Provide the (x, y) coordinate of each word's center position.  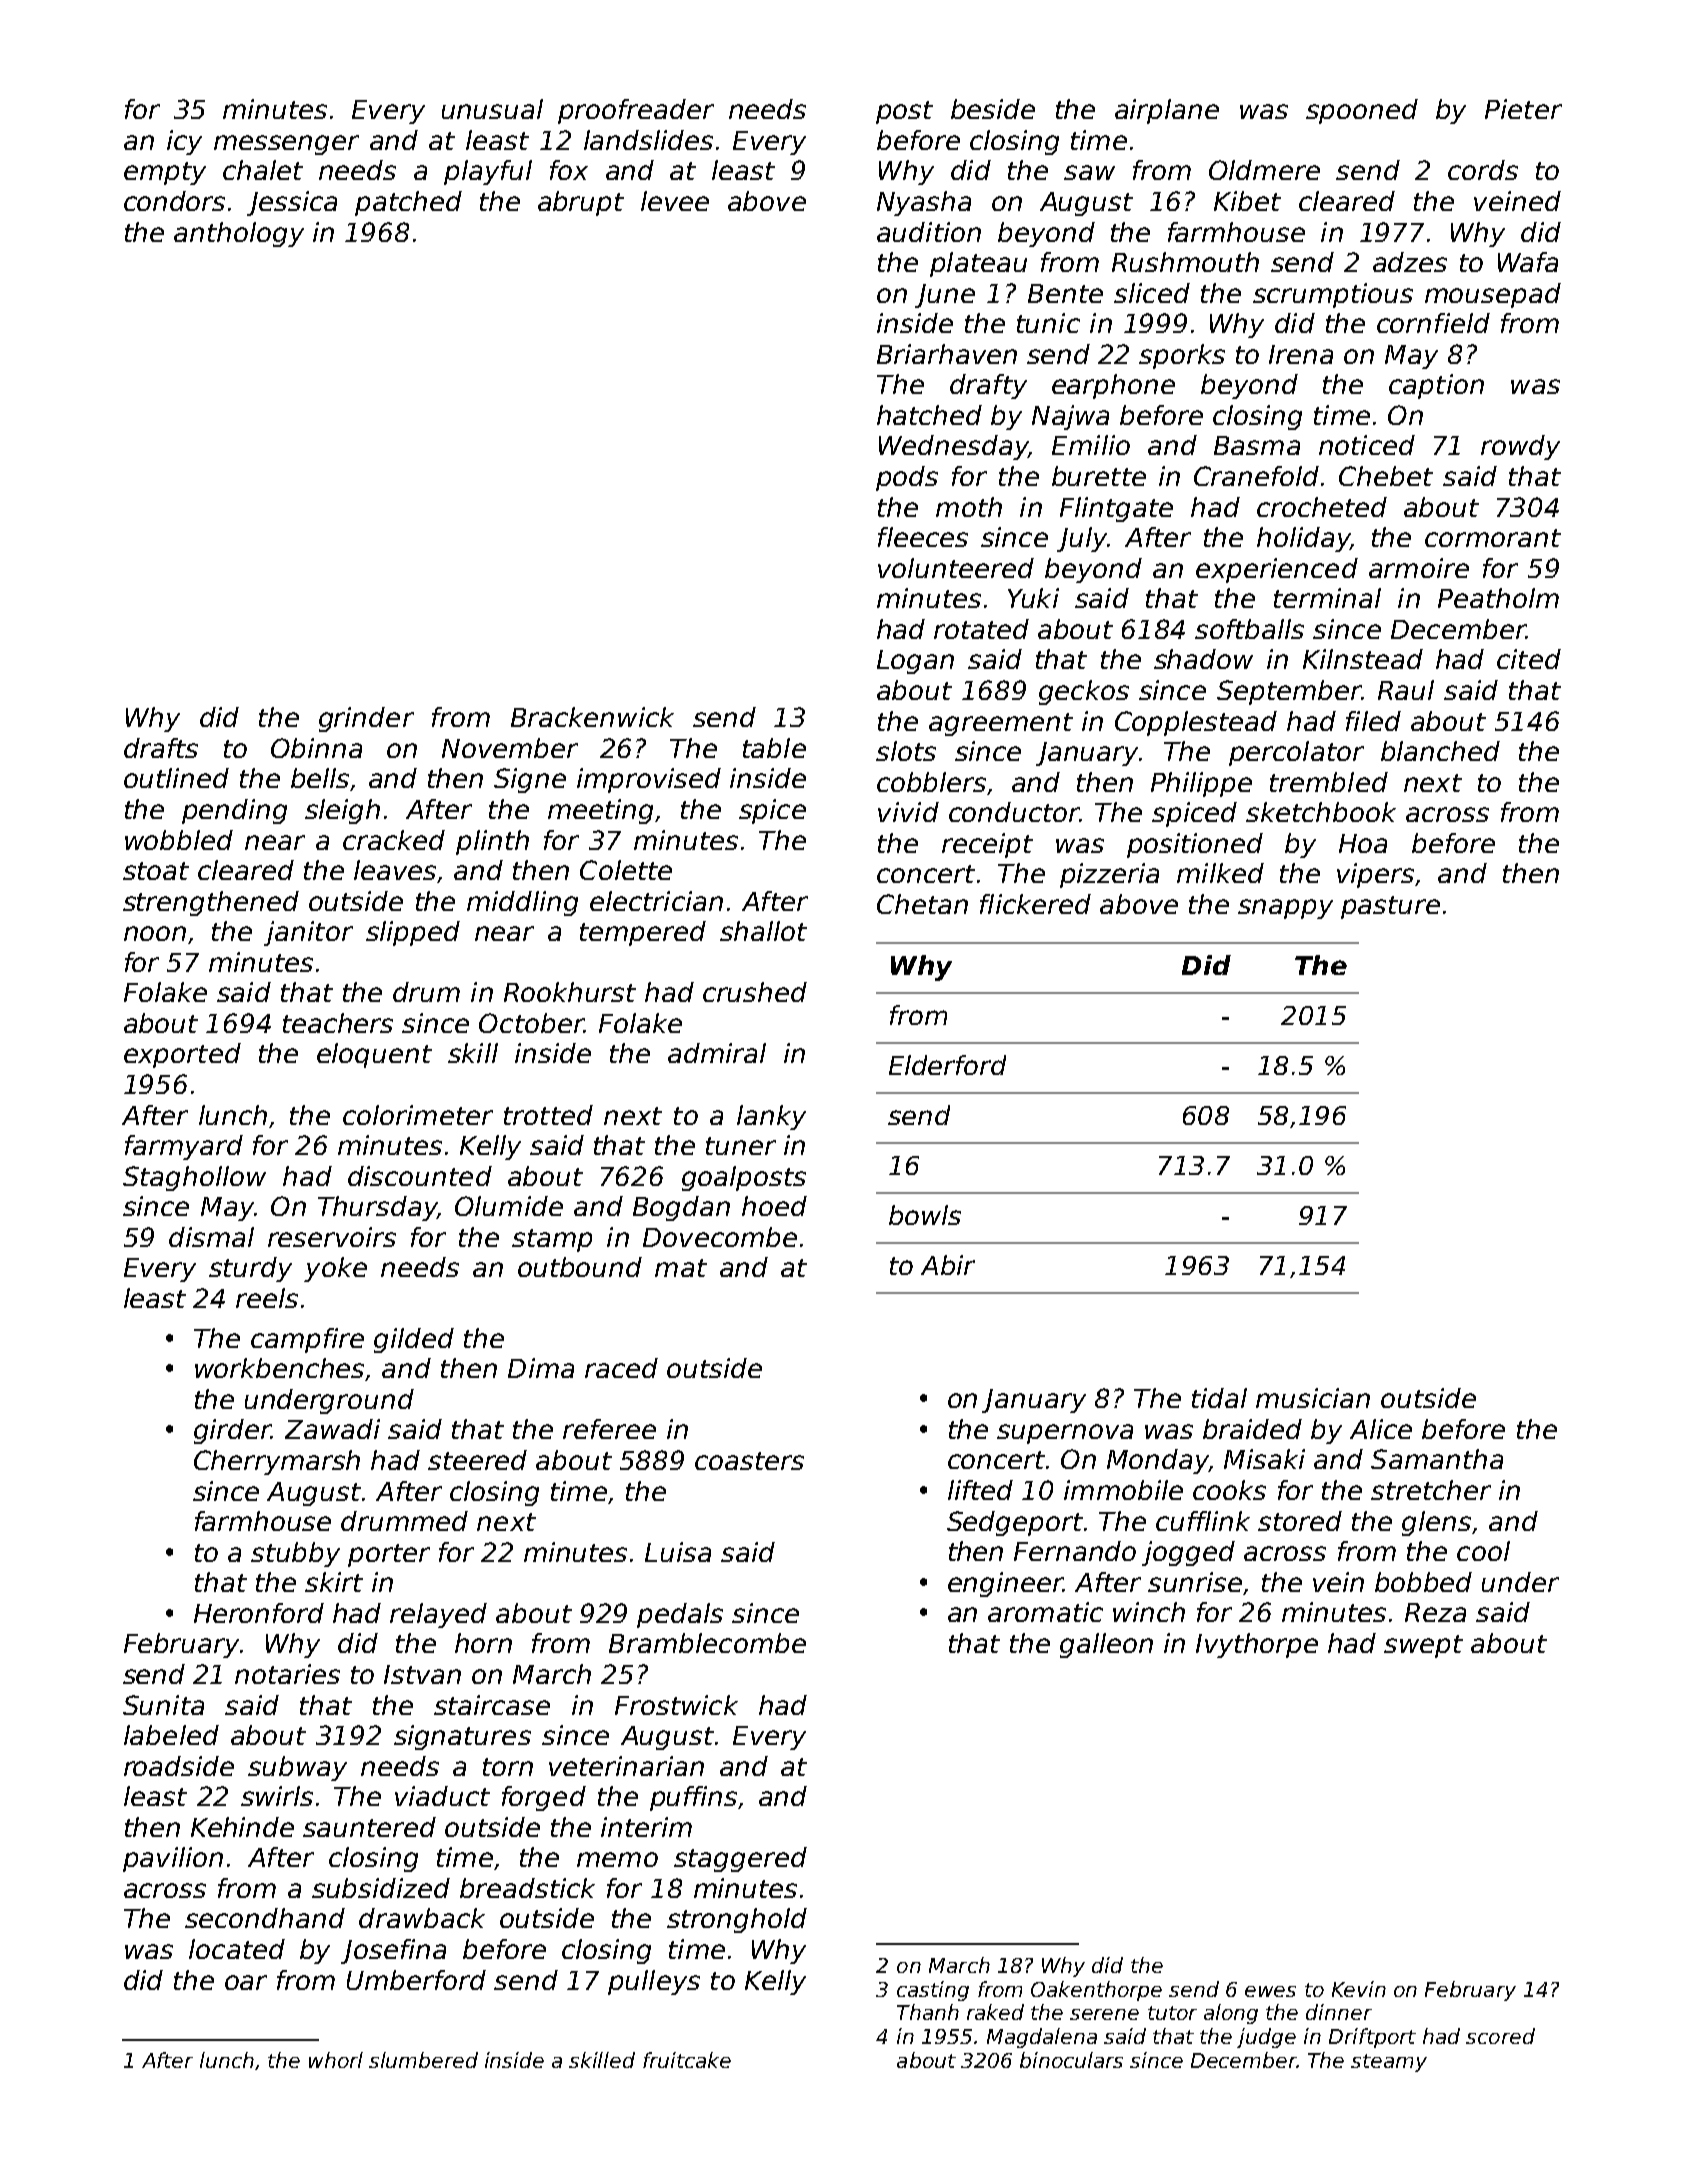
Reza (1435, 1612)
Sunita (163, 1705)
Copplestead (1196, 723)
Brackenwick (592, 717)
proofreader (636, 111)
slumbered (423, 2060)
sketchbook (1321, 812)
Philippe (1201, 784)
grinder (366, 719)
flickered (1035, 904)
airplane (1167, 111)
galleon (1106, 1645)
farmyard (184, 1147)
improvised (649, 780)
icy (184, 142)
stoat (156, 871)
